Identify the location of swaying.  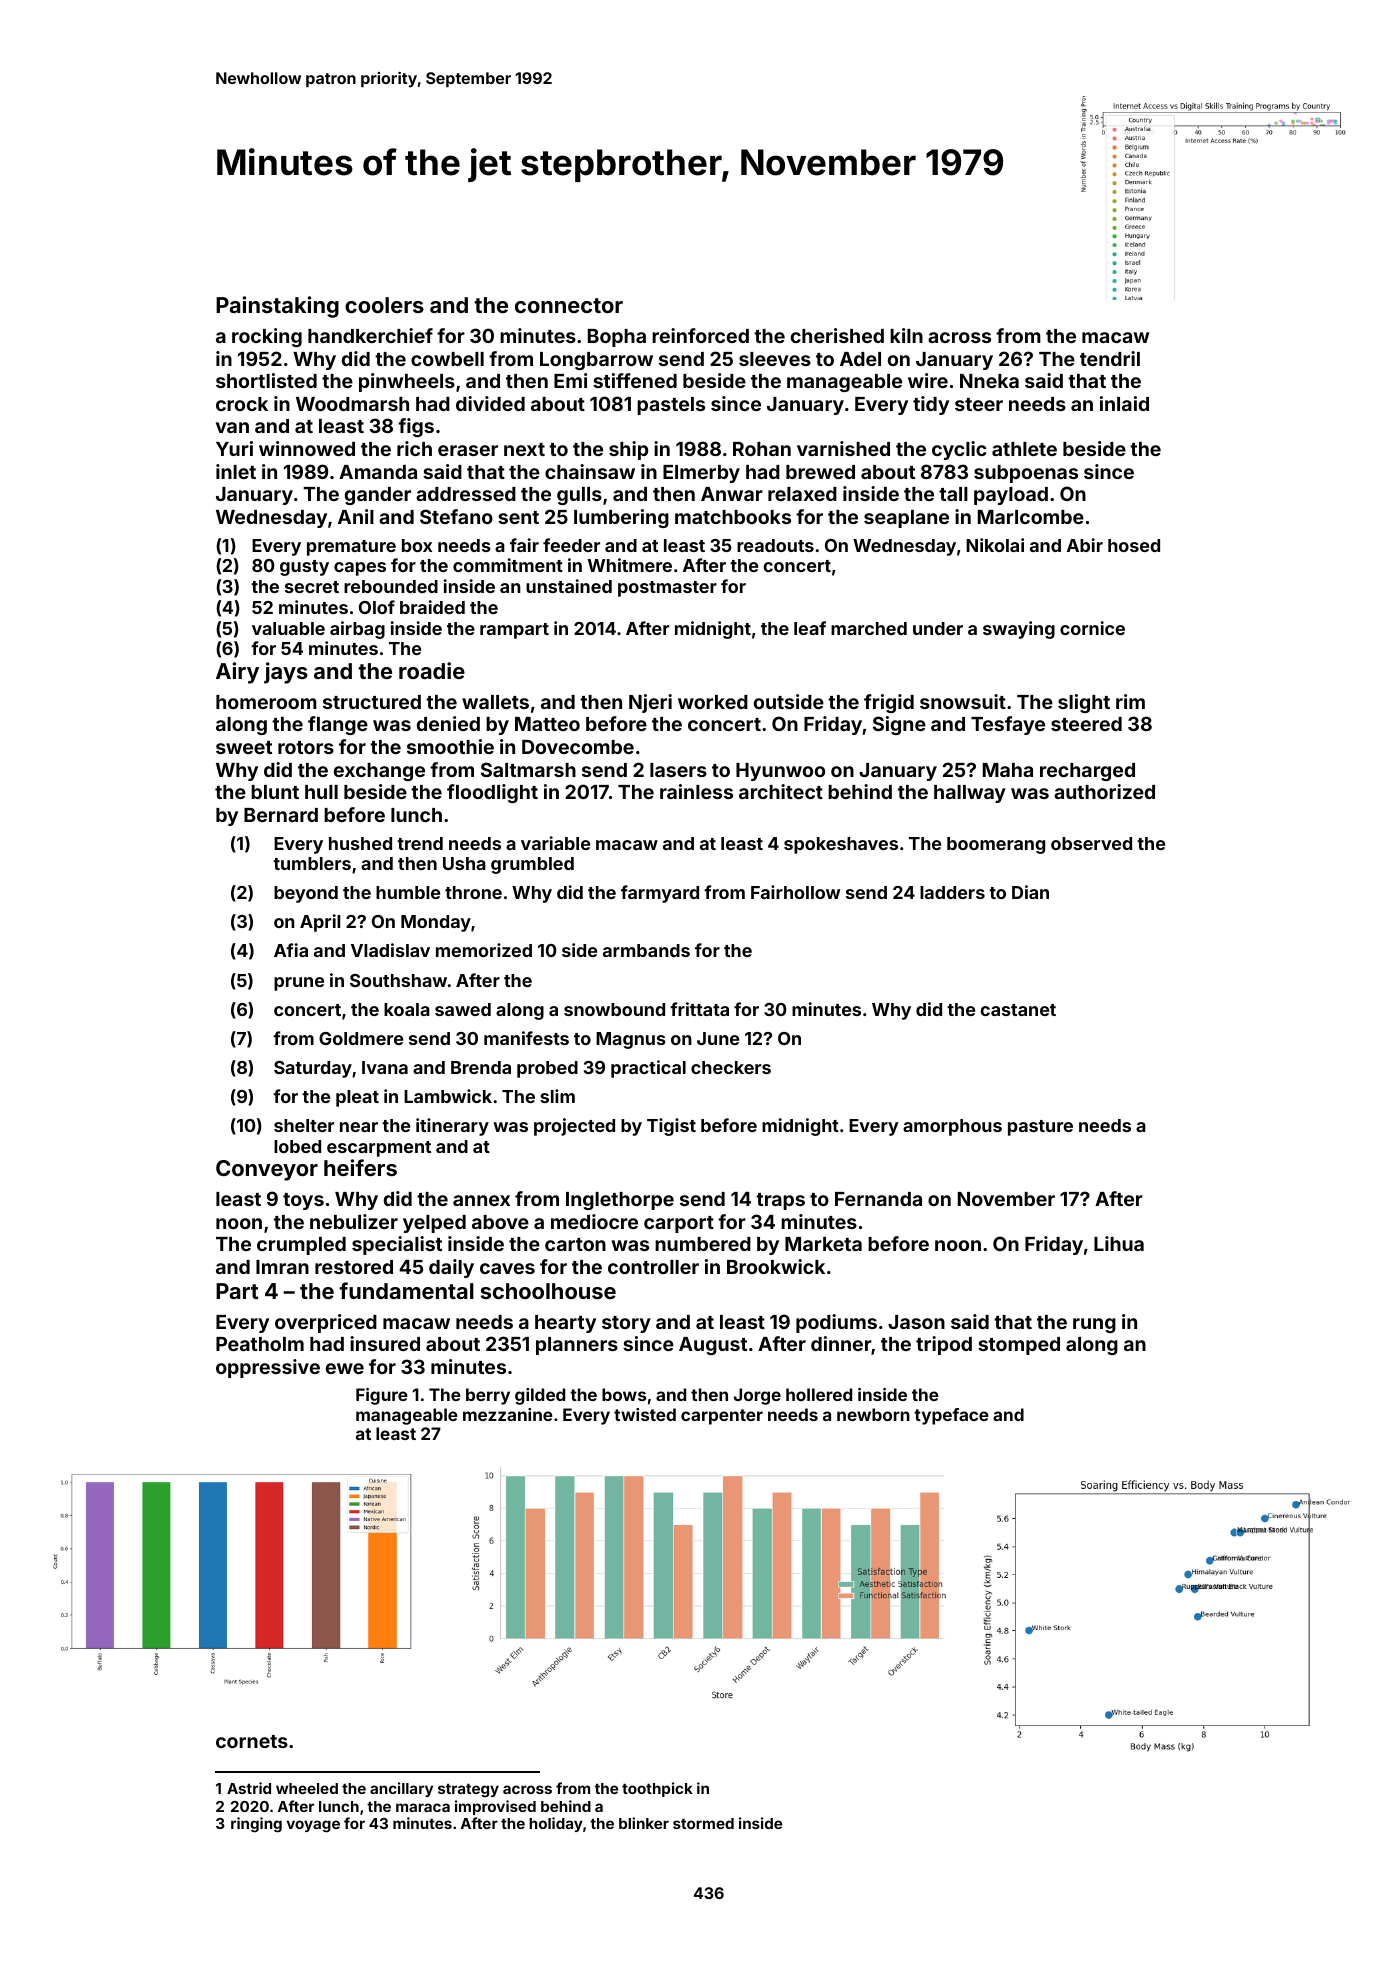
(1019, 630).
